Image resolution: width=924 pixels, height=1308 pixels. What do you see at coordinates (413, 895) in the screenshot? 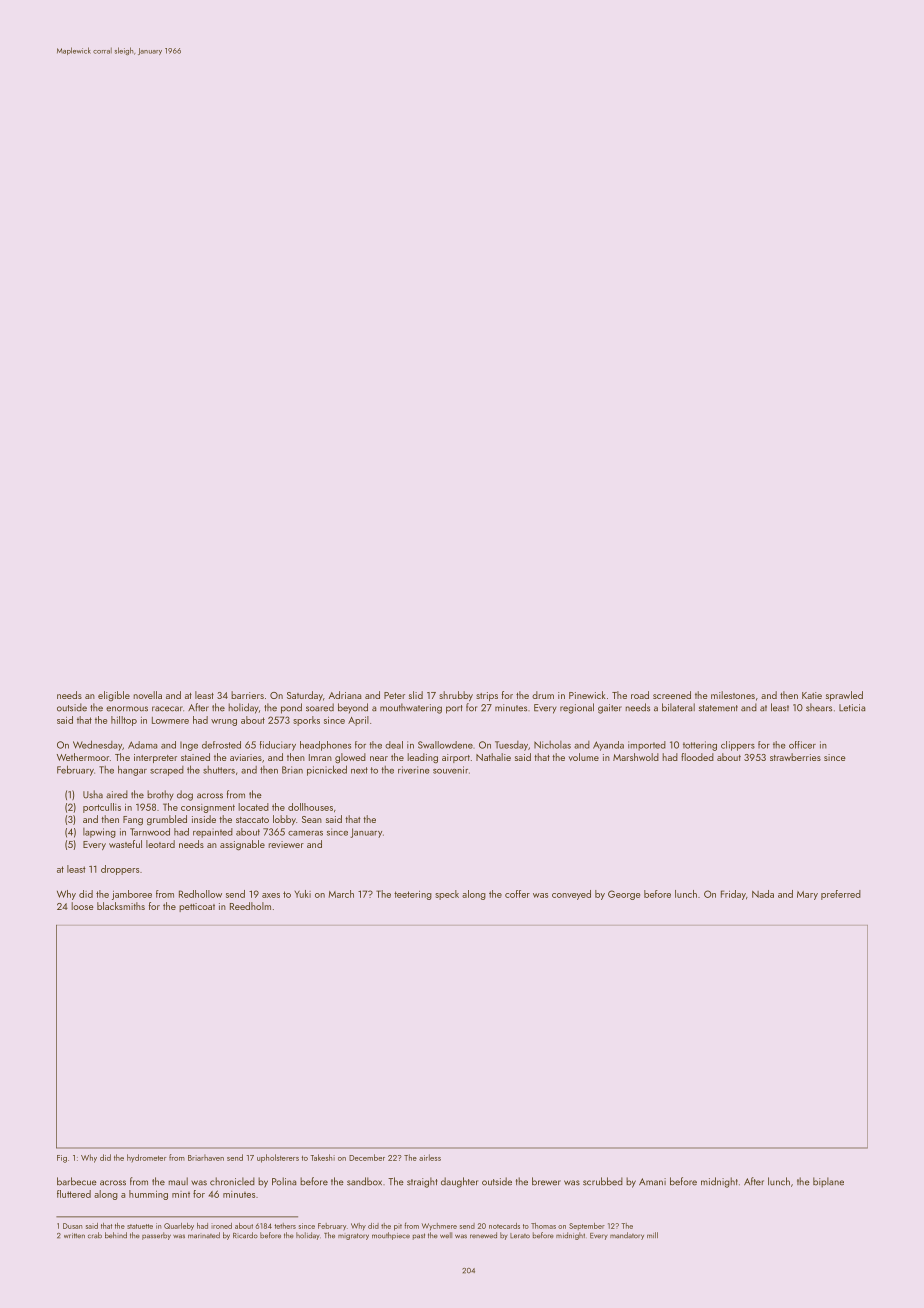
I see `teetering` at bounding box center [413, 895].
